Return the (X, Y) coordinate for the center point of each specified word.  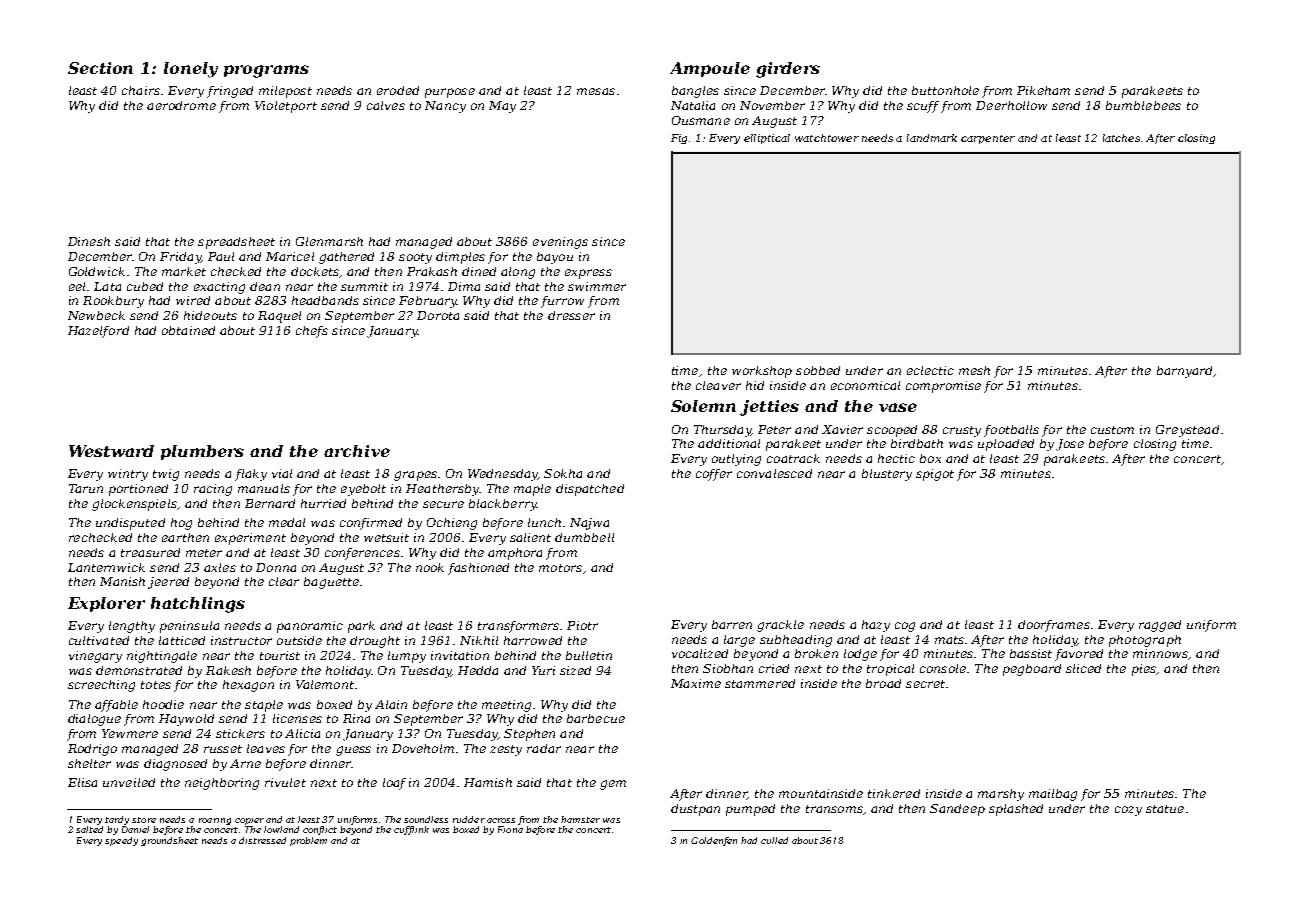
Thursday (722, 431)
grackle (780, 626)
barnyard (1184, 372)
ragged (1160, 626)
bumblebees (1143, 105)
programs (266, 71)
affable (116, 706)
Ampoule (710, 69)
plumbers (202, 452)
